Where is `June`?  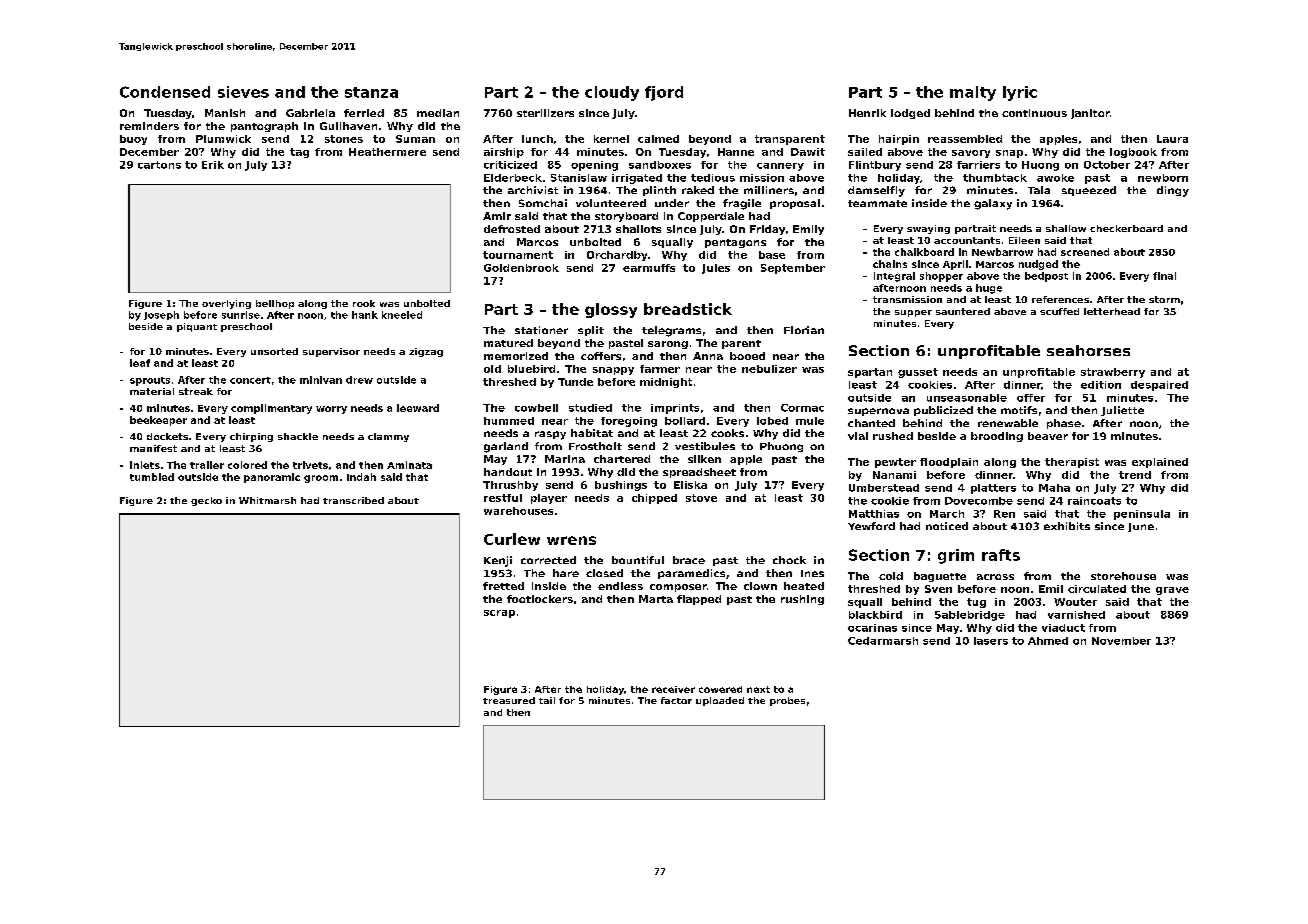 June is located at coordinates (1141, 527).
